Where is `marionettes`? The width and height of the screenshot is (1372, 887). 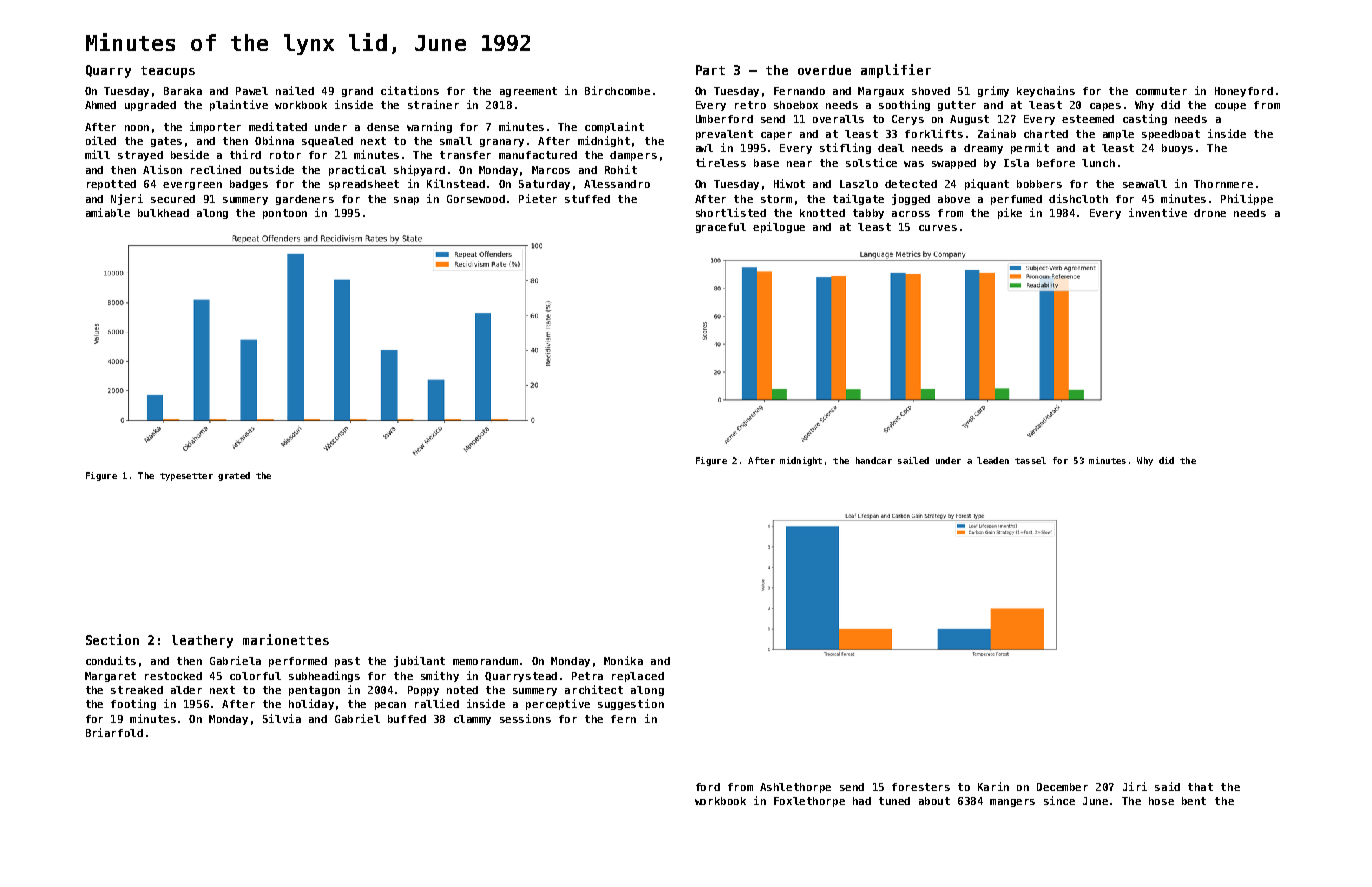 marionettes is located at coordinates (286, 639).
